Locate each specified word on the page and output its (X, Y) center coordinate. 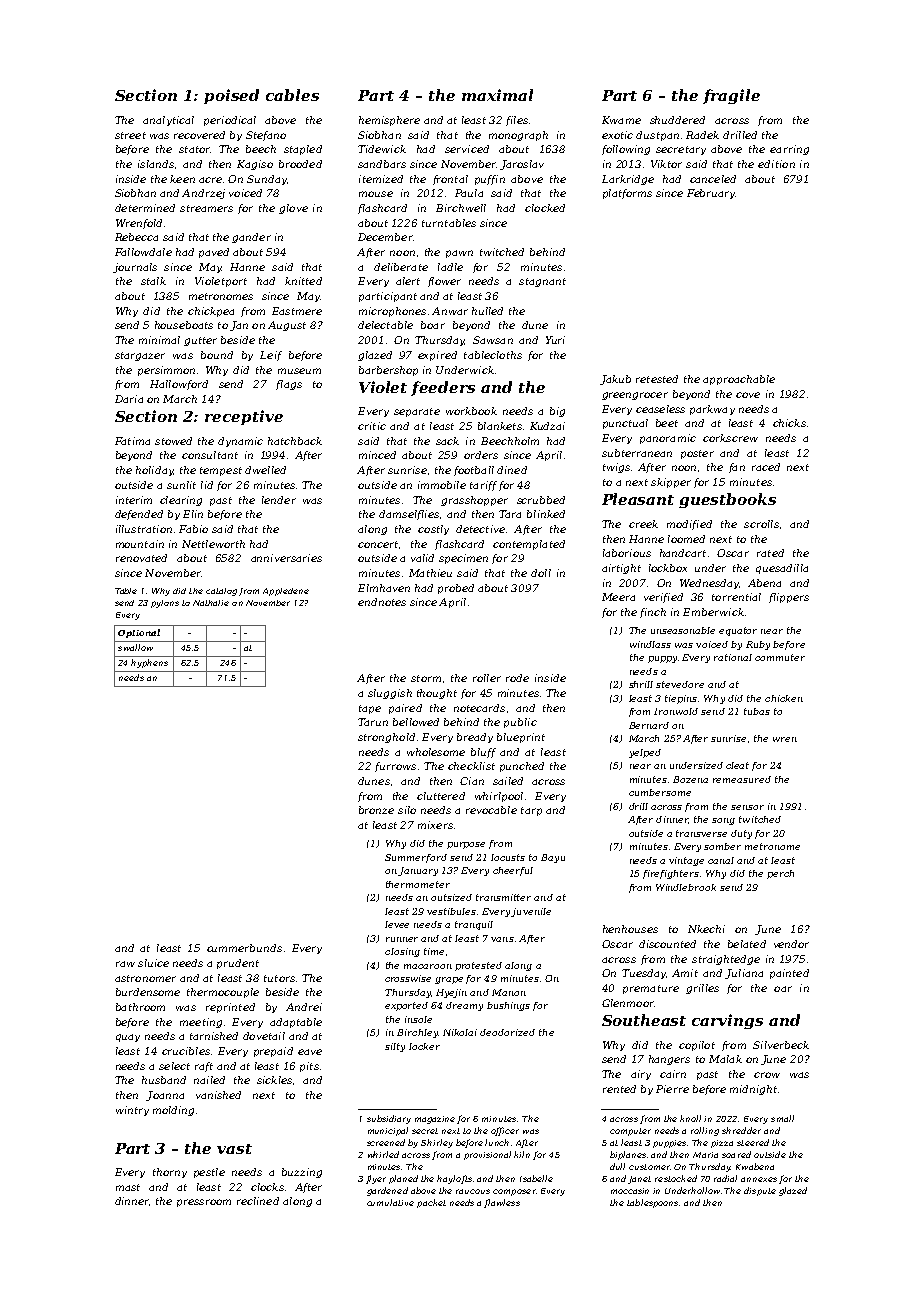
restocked (676, 1178)
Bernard (649, 725)
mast (128, 1187)
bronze (376, 810)
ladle (450, 267)
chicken (784, 698)
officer (505, 1131)
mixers (435, 825)
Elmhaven (384, 588)
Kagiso (255, 165)
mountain (140, 544)
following (626, 150)
